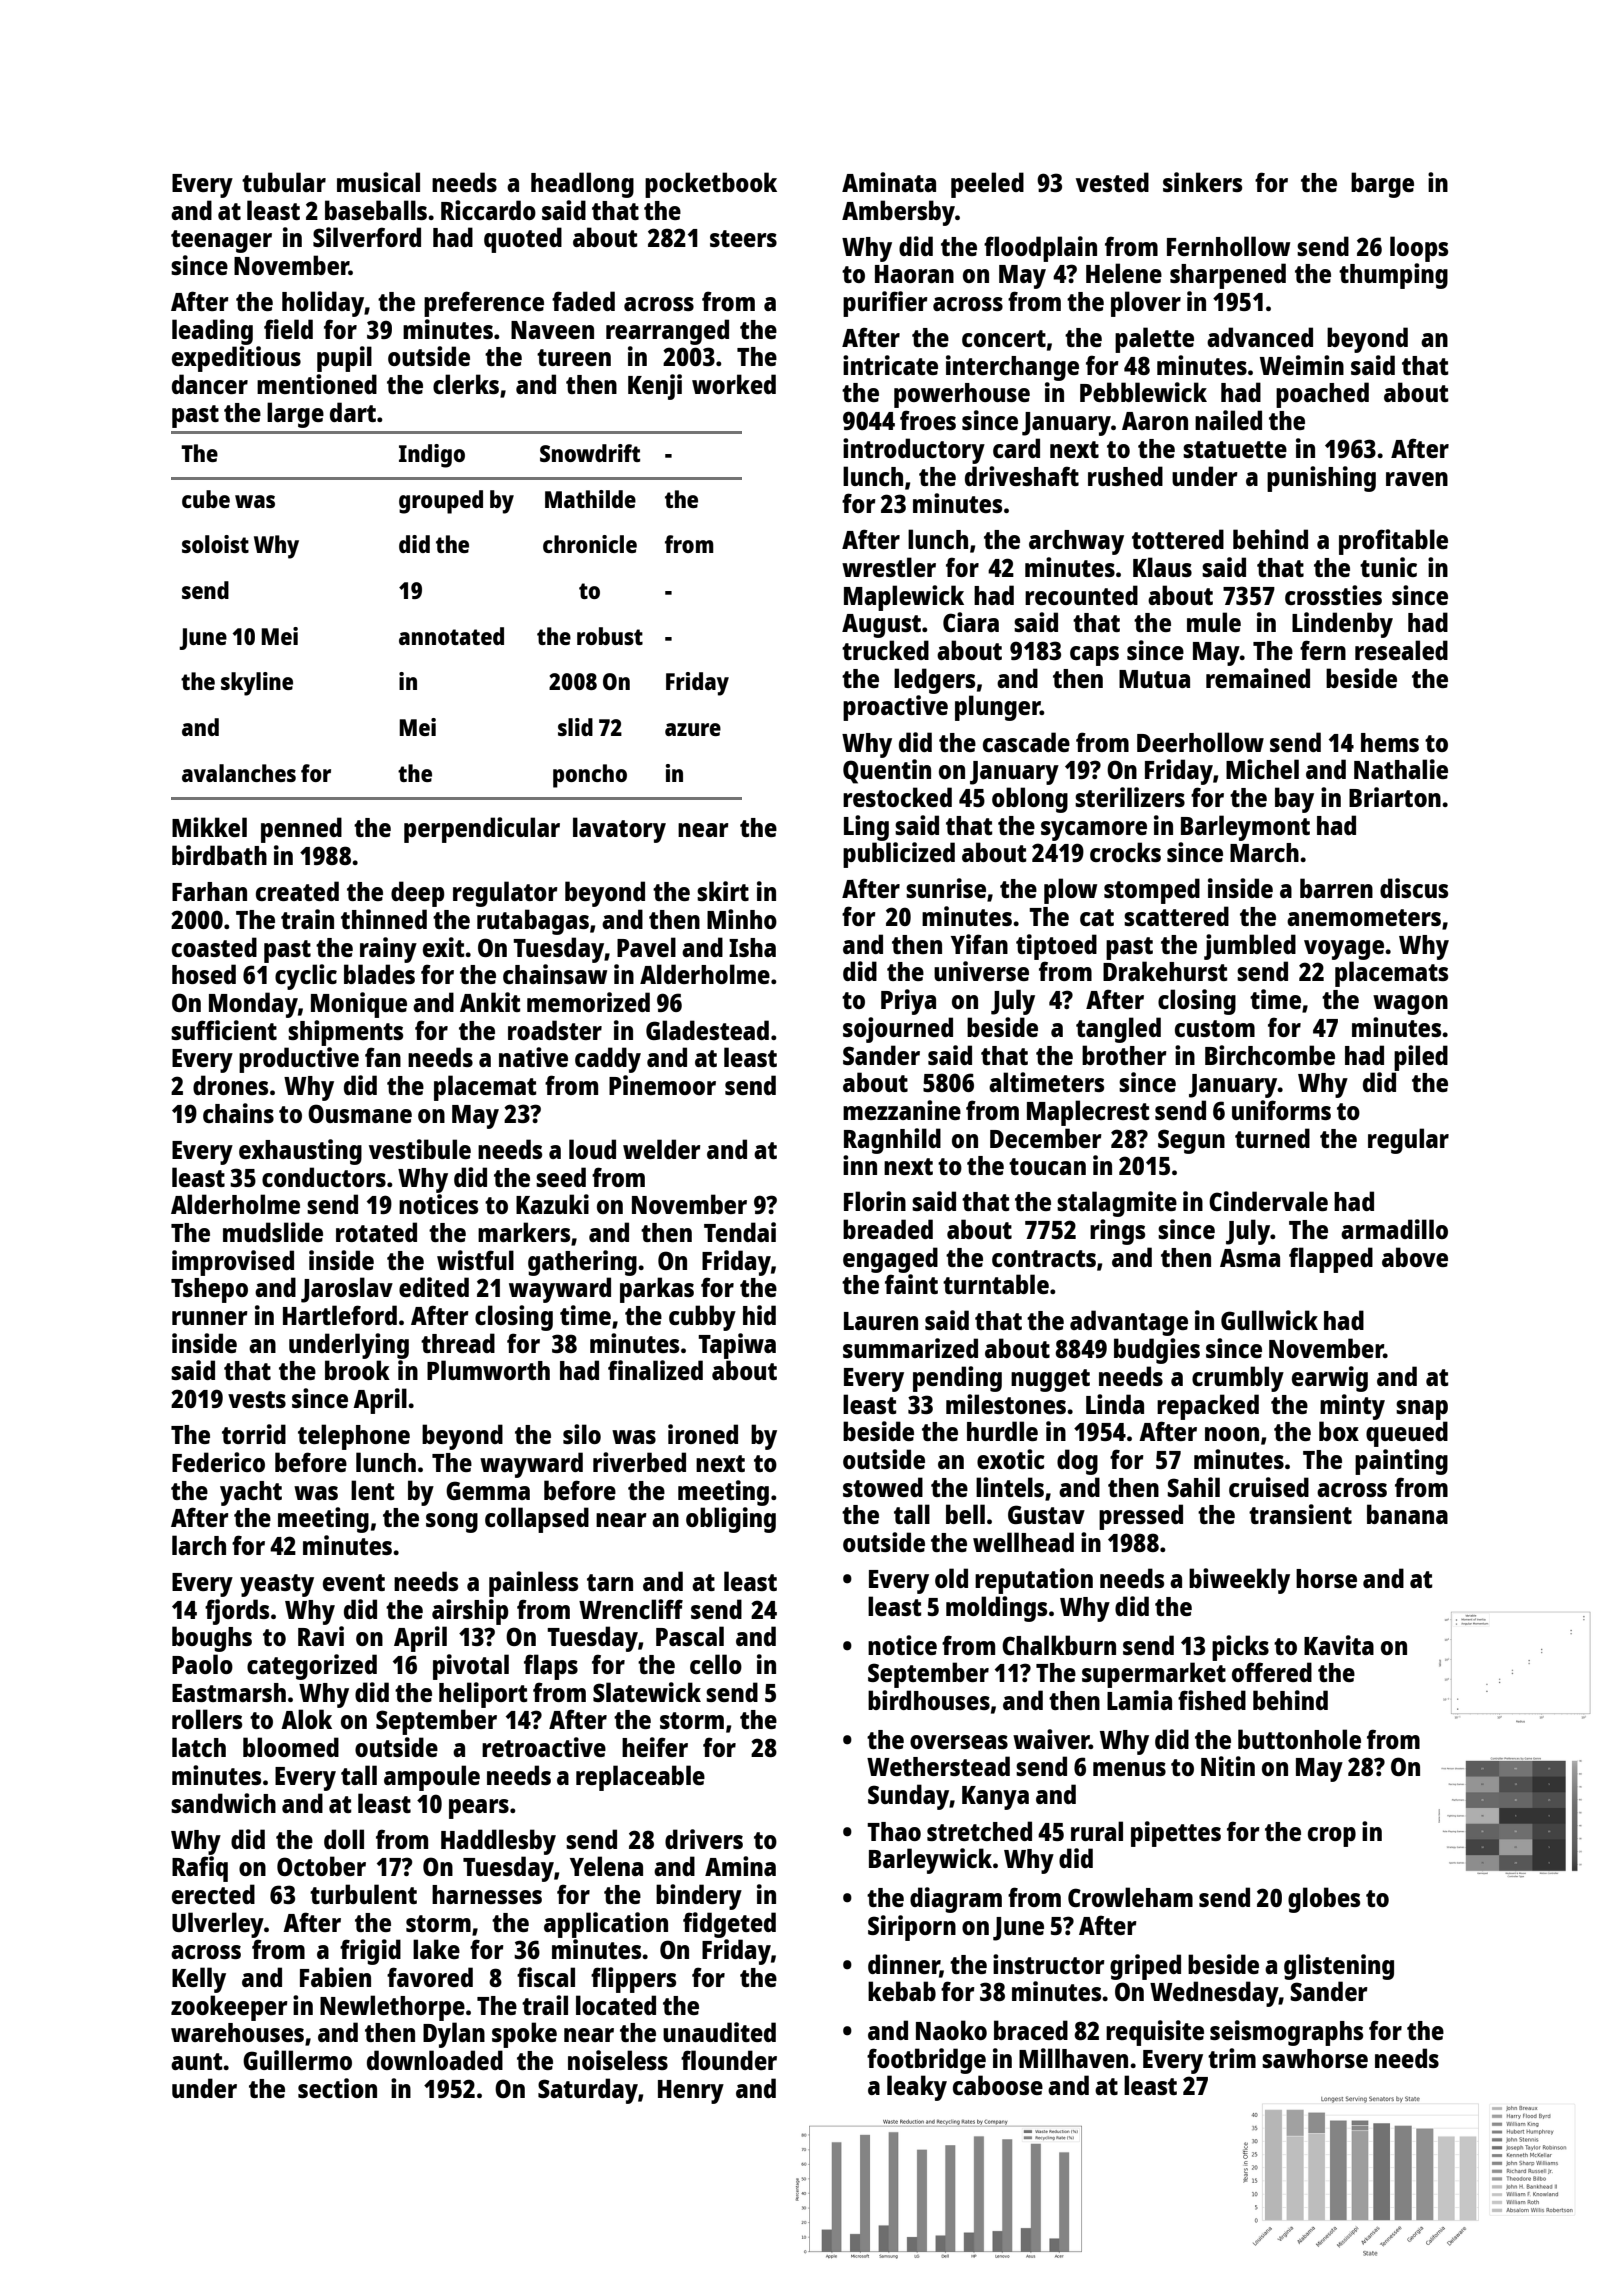 The width and height of the image is (1620, 2292). What do you see at coordinates (1393, 276) in the image?
I see `thumping` at bounding box center [1393, 276].
